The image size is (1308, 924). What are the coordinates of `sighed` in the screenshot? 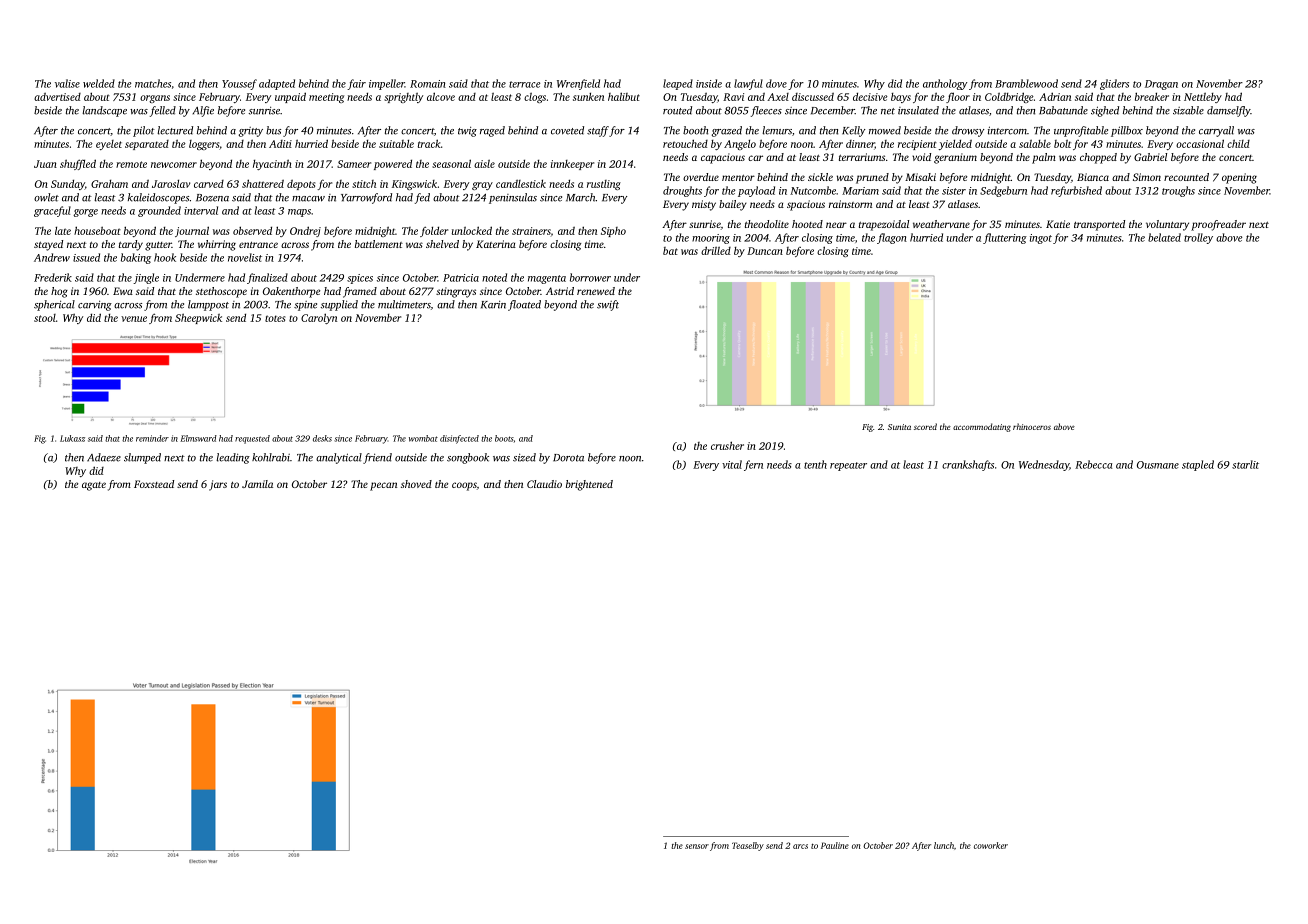 It's located at (1105, 111).
